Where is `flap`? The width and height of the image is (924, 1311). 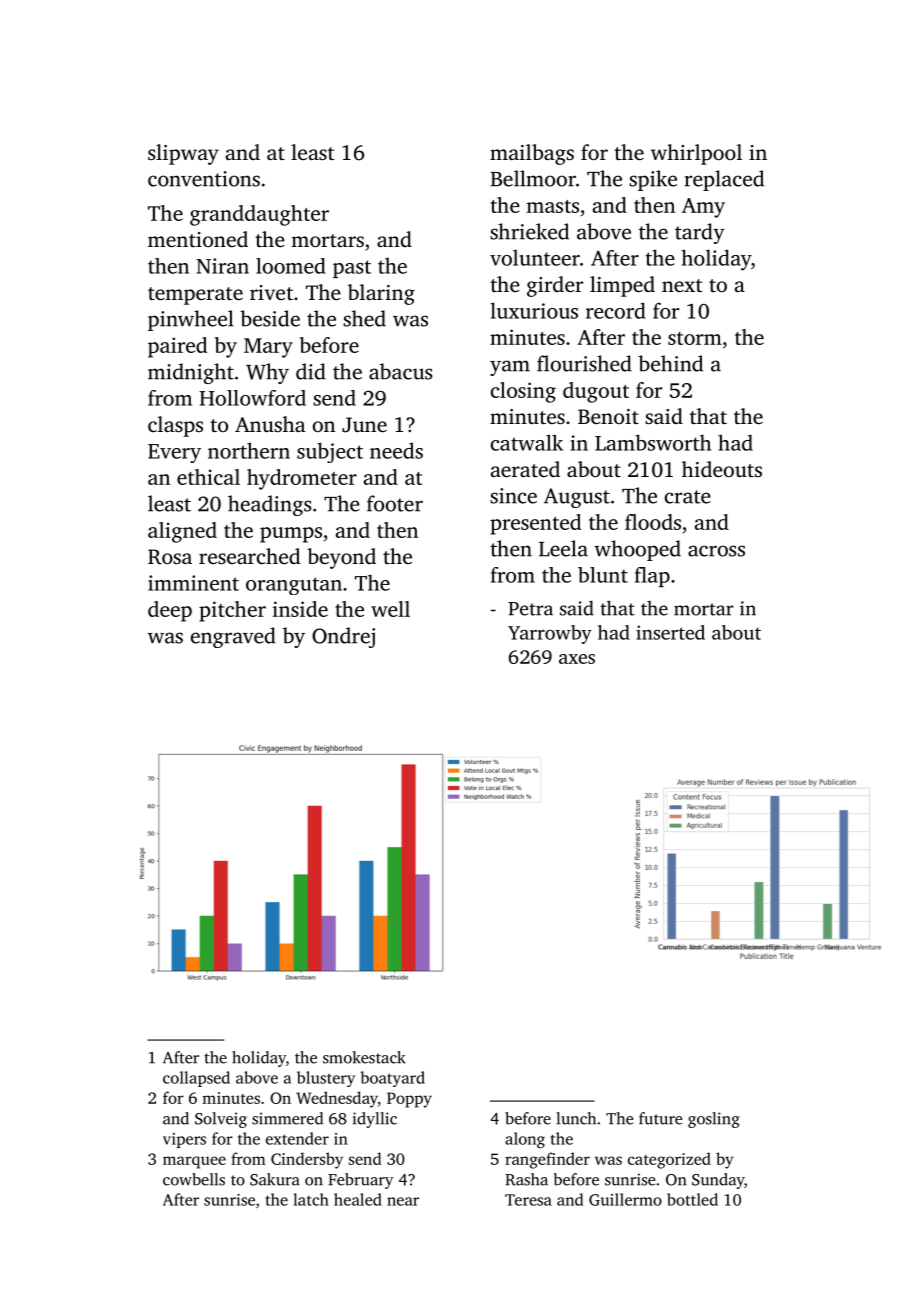 flap is located at coordinates (652, 577).
